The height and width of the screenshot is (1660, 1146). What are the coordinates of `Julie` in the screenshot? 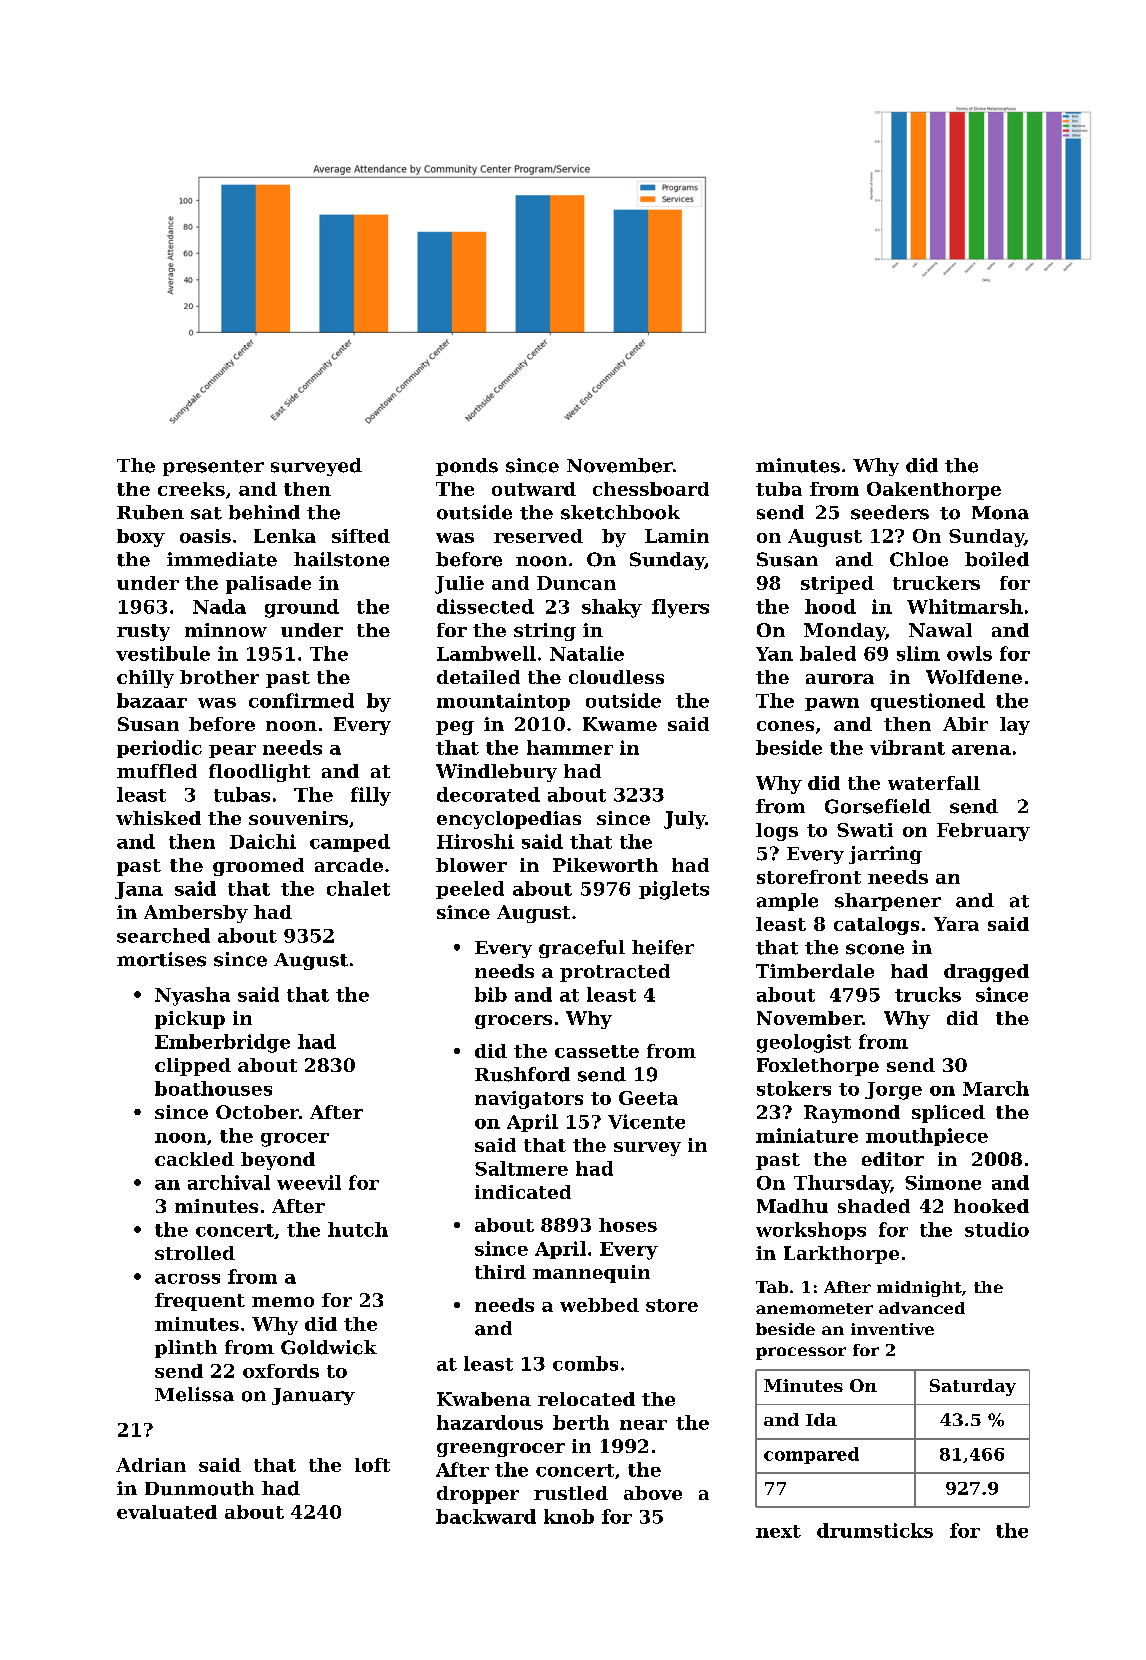 It's located at (459, 585).
